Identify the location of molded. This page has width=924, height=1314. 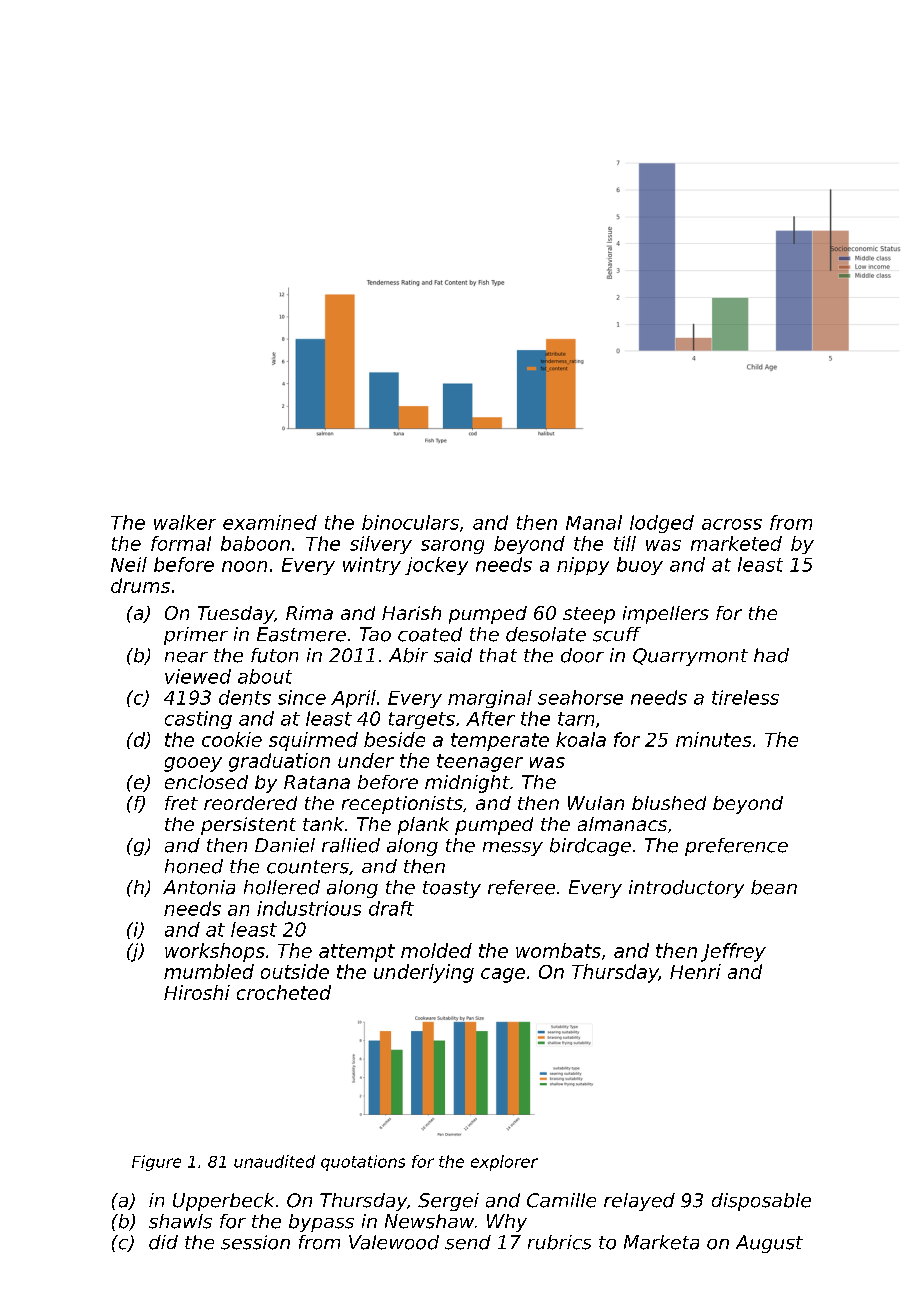
(436, 950).
